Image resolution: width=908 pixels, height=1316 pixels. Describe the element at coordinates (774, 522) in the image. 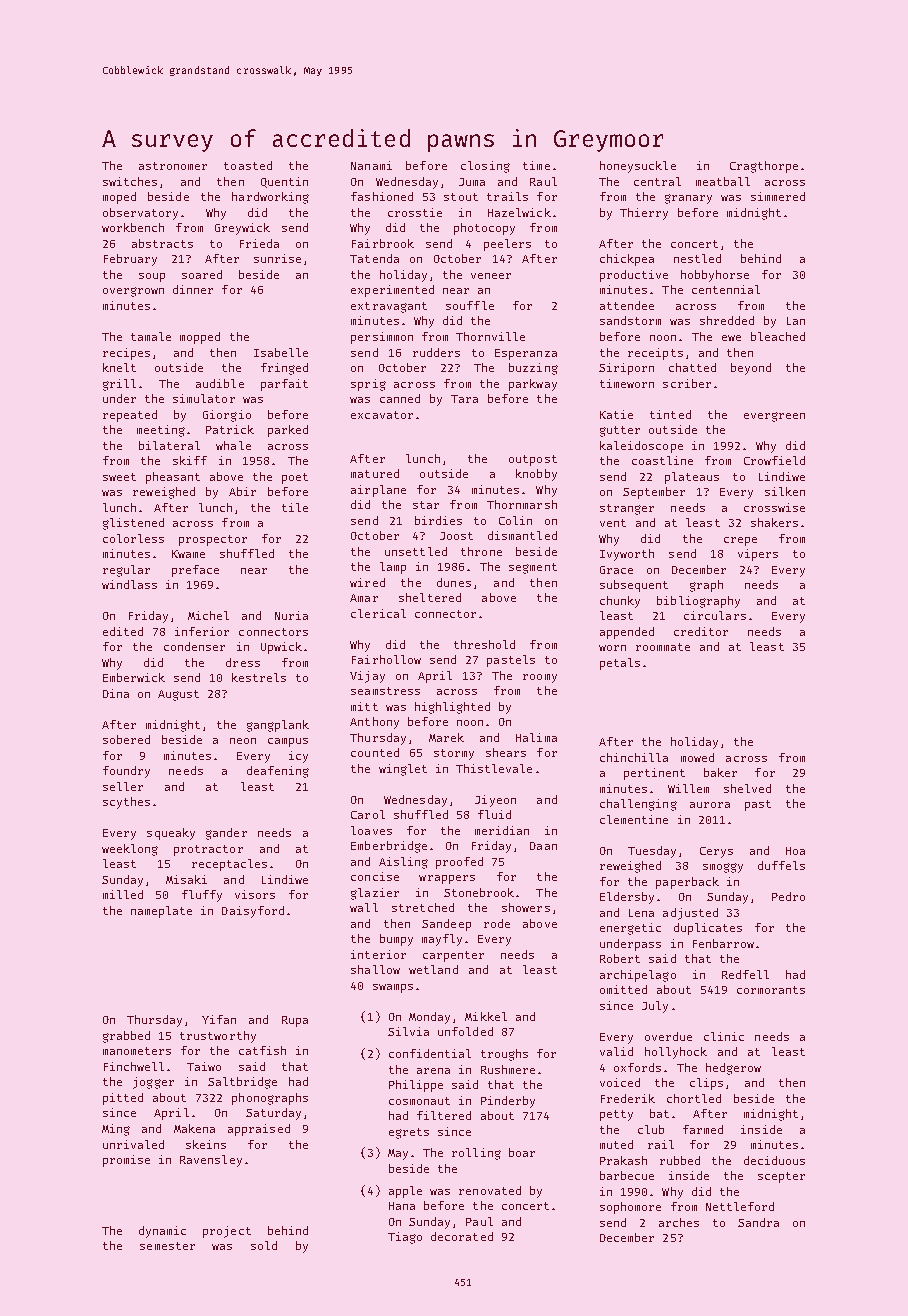

I see `shakers` at that location.
